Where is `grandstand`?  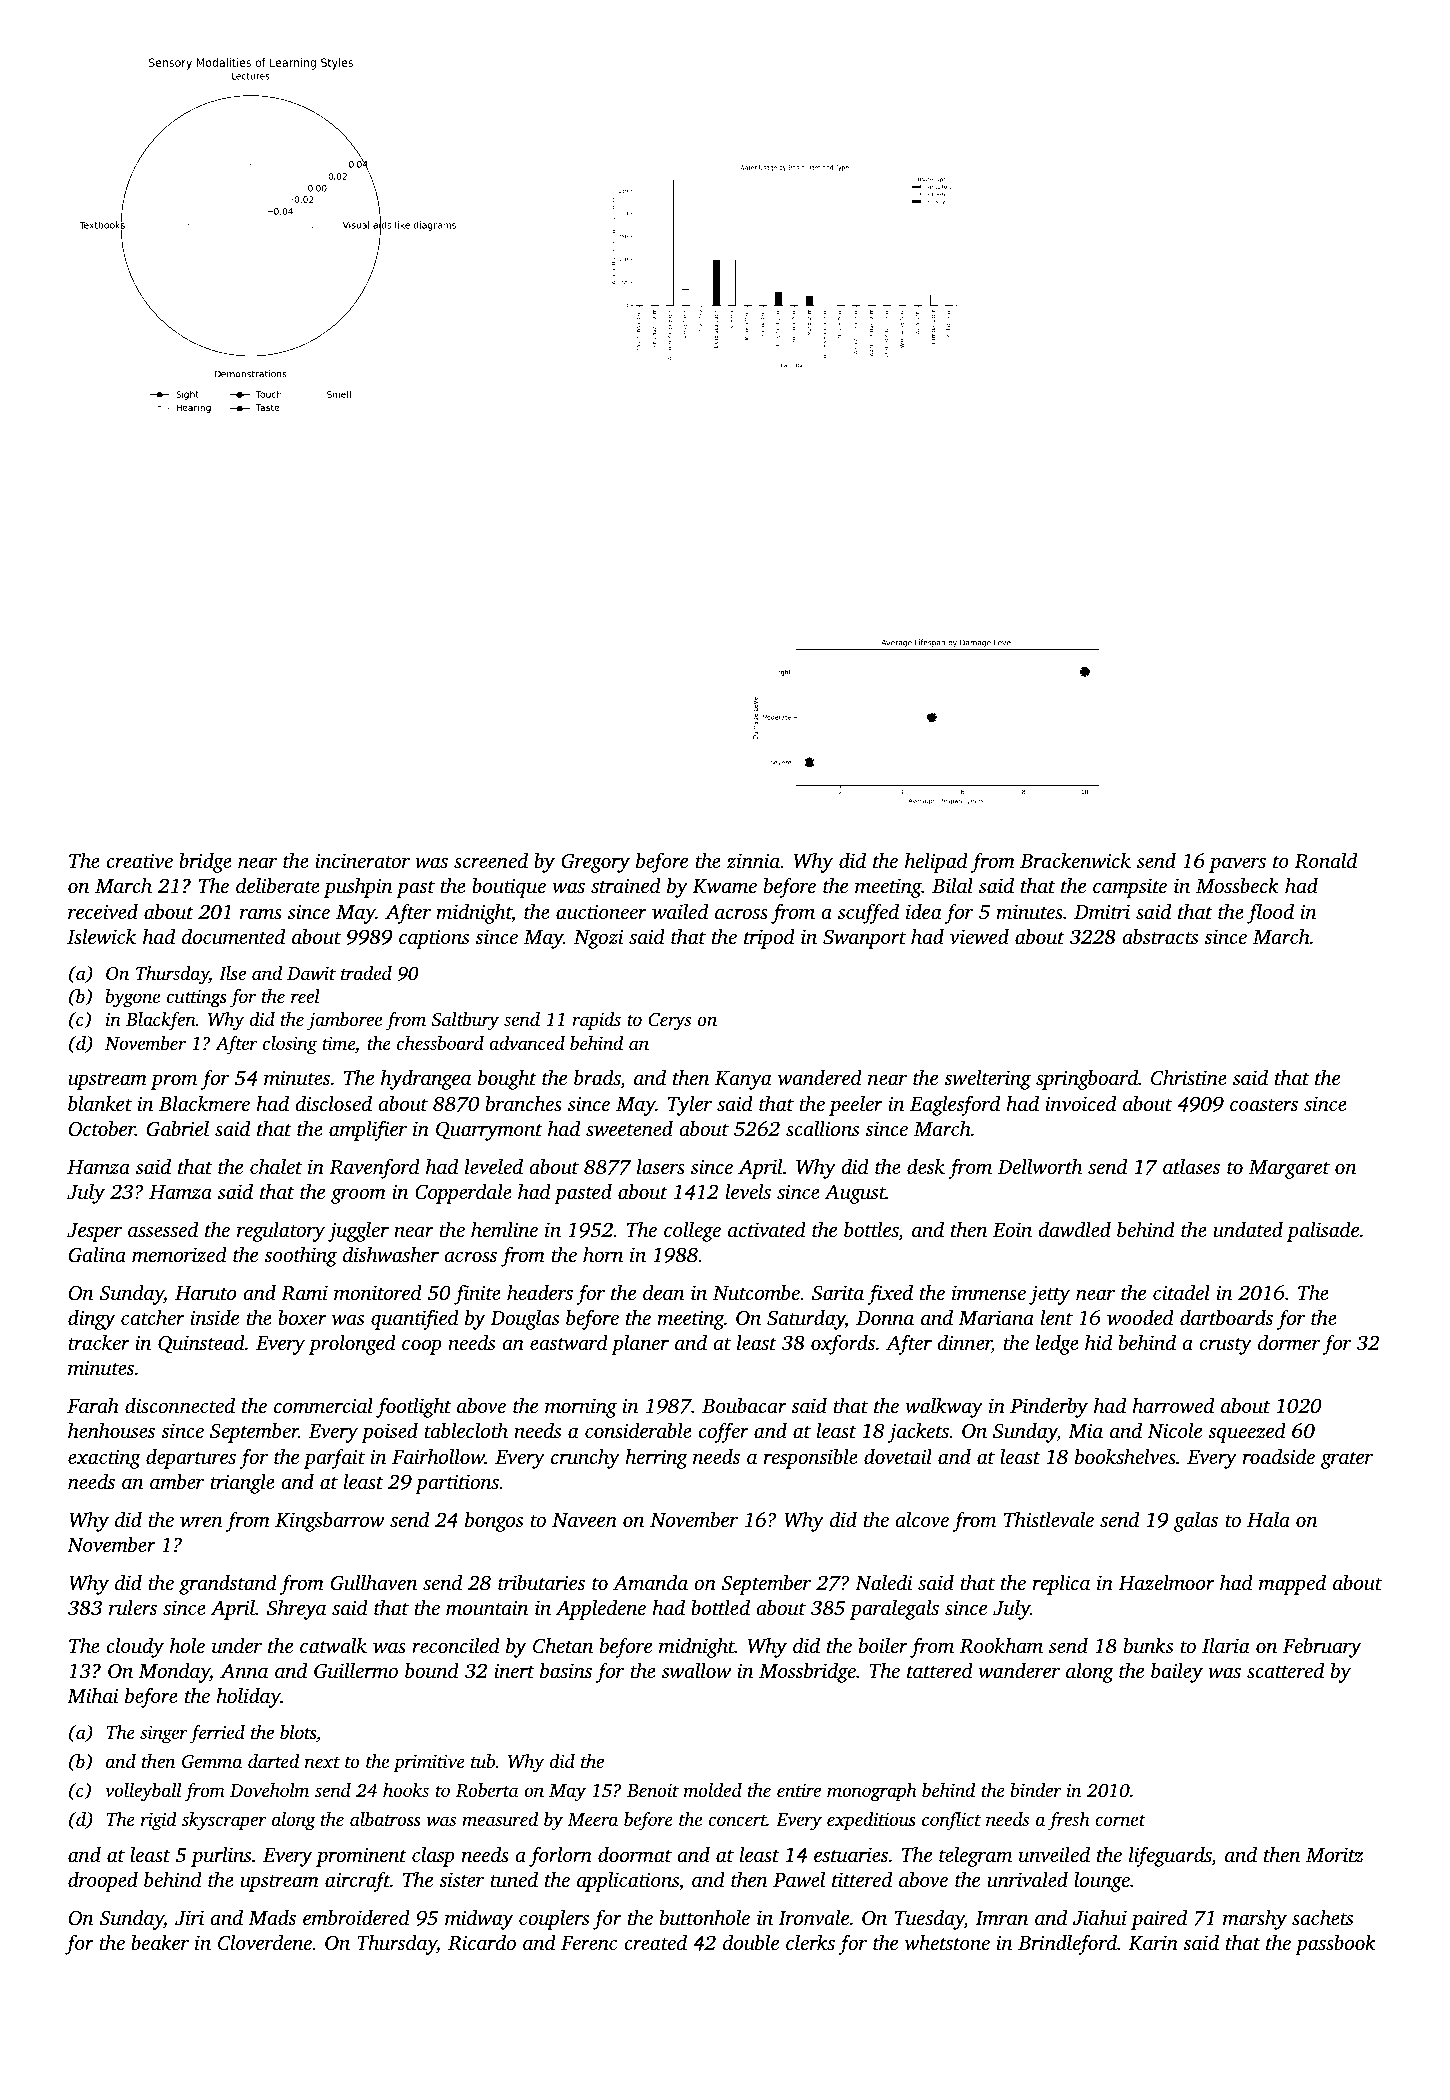 grandstand is located at coordinates (228, 1584).
